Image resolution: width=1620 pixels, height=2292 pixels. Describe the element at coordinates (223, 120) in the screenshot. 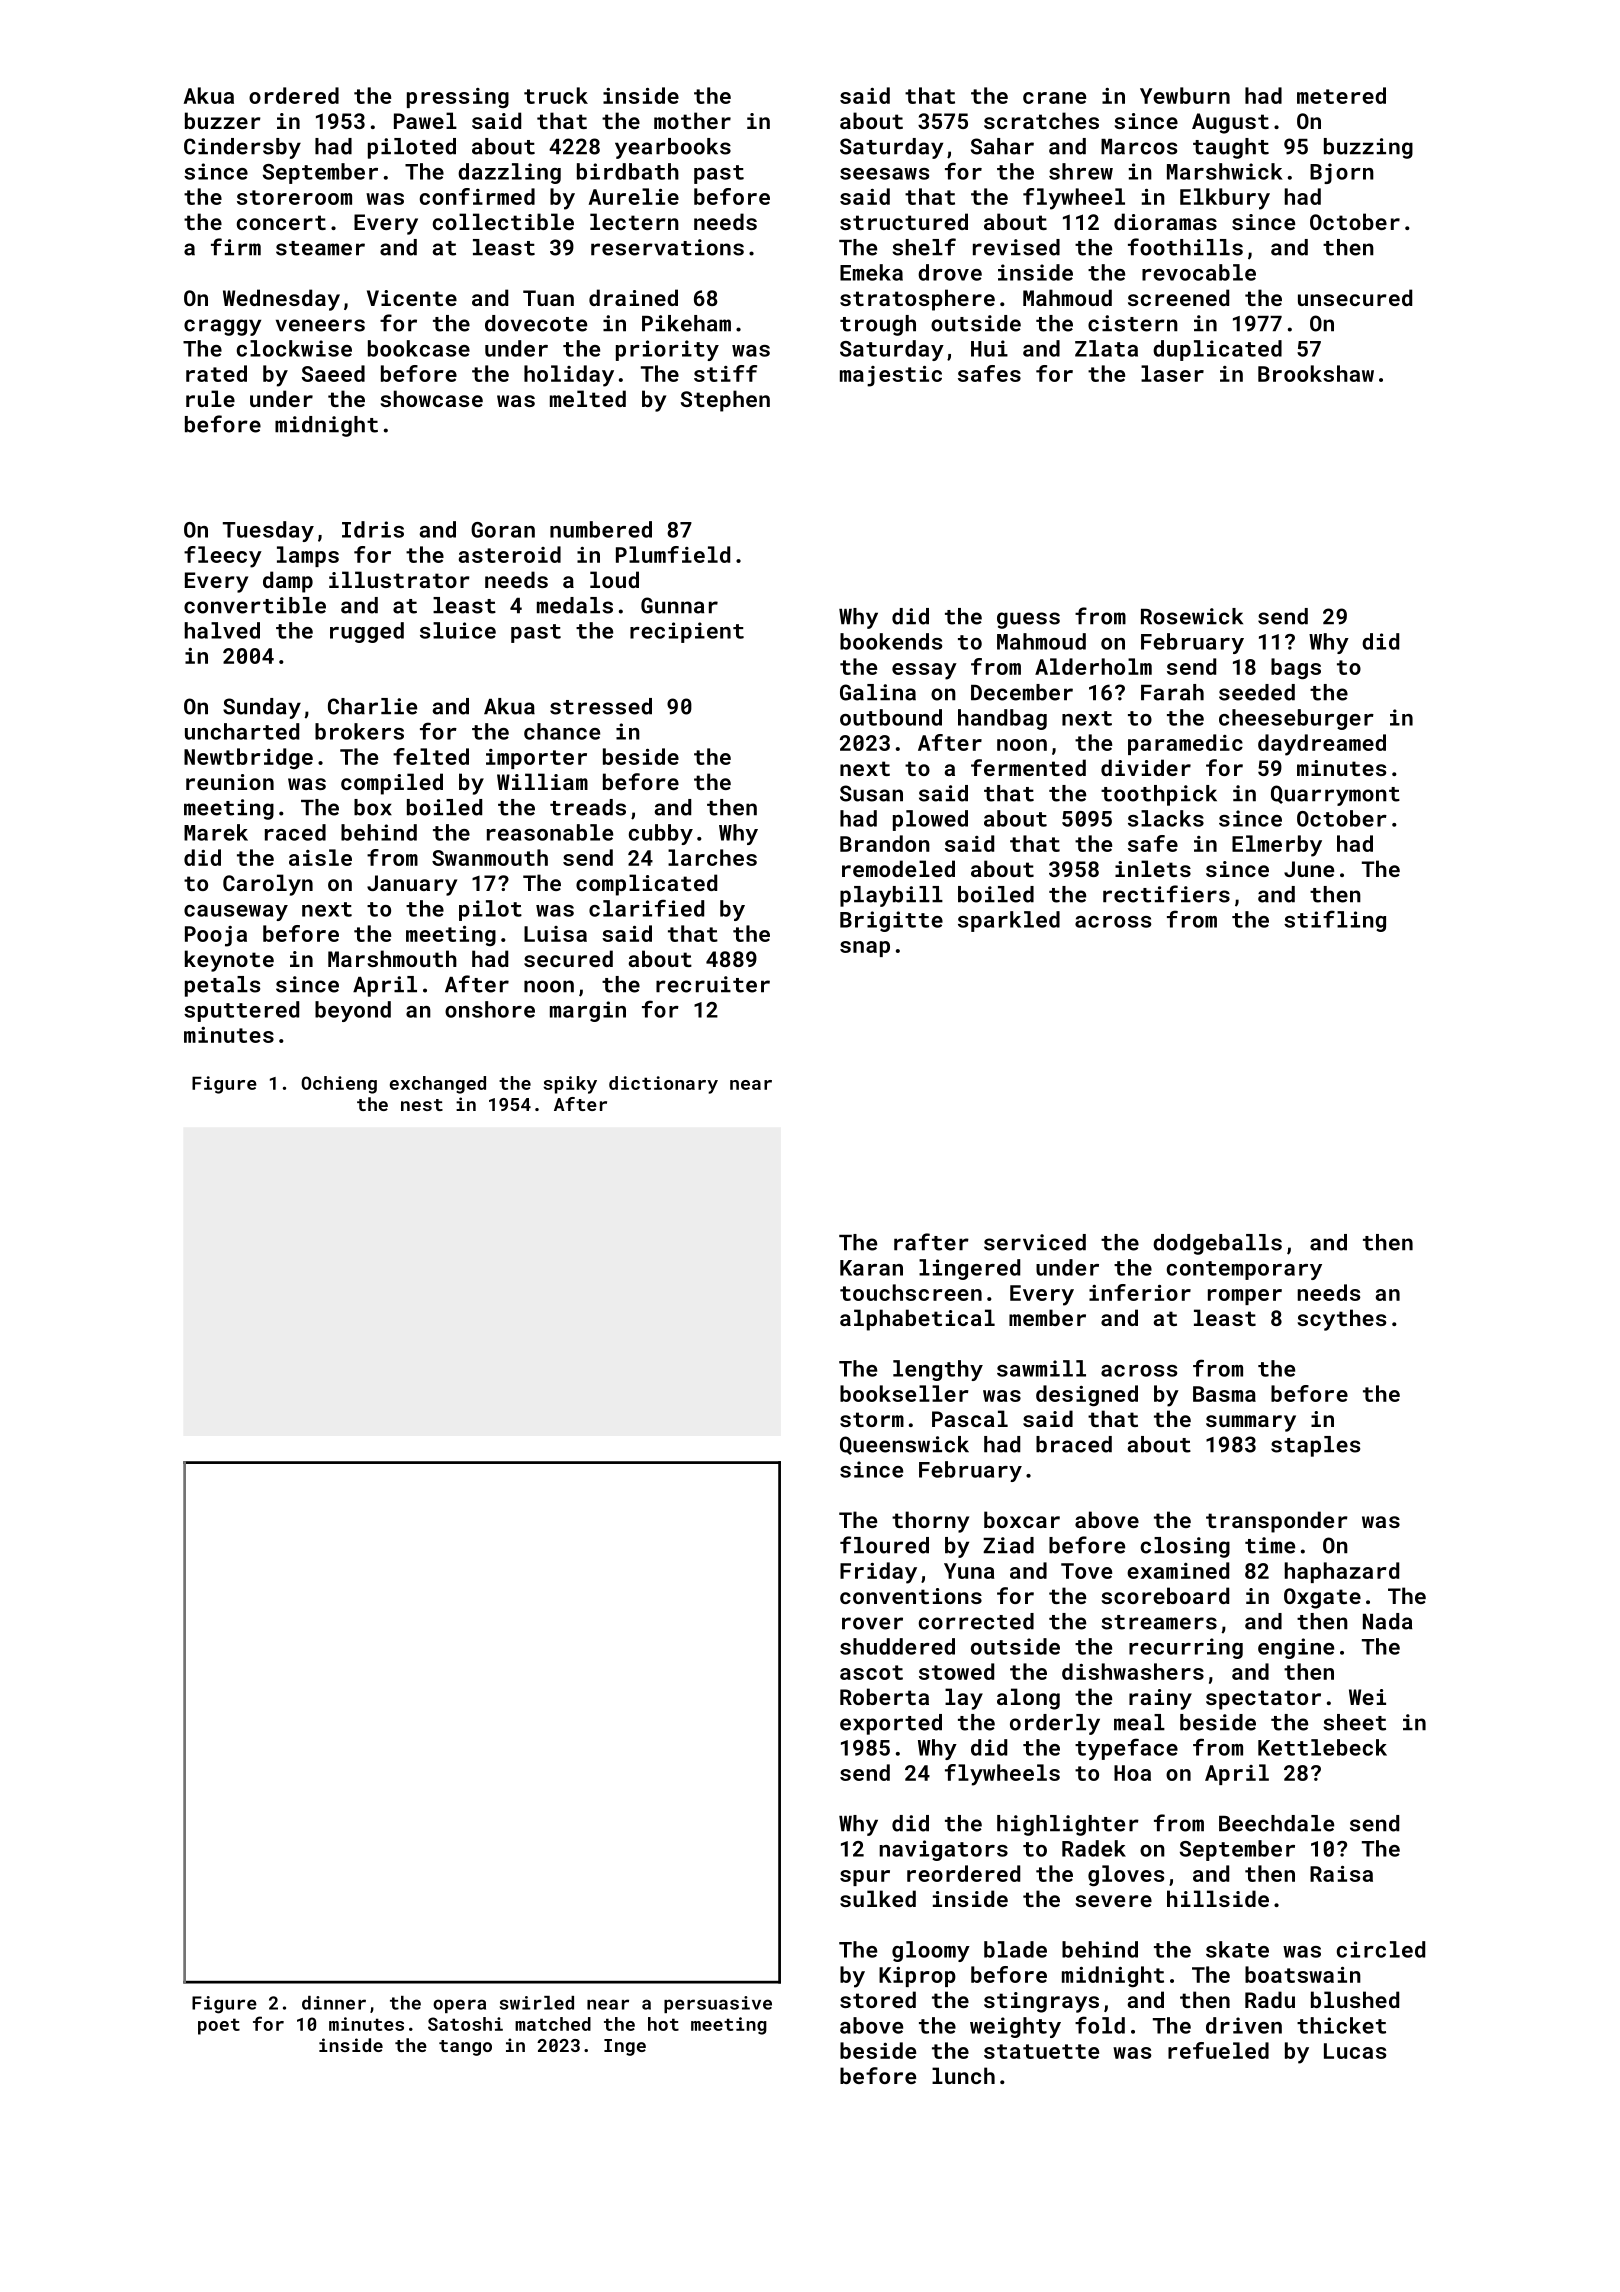

I see `buzzer` at that location.
